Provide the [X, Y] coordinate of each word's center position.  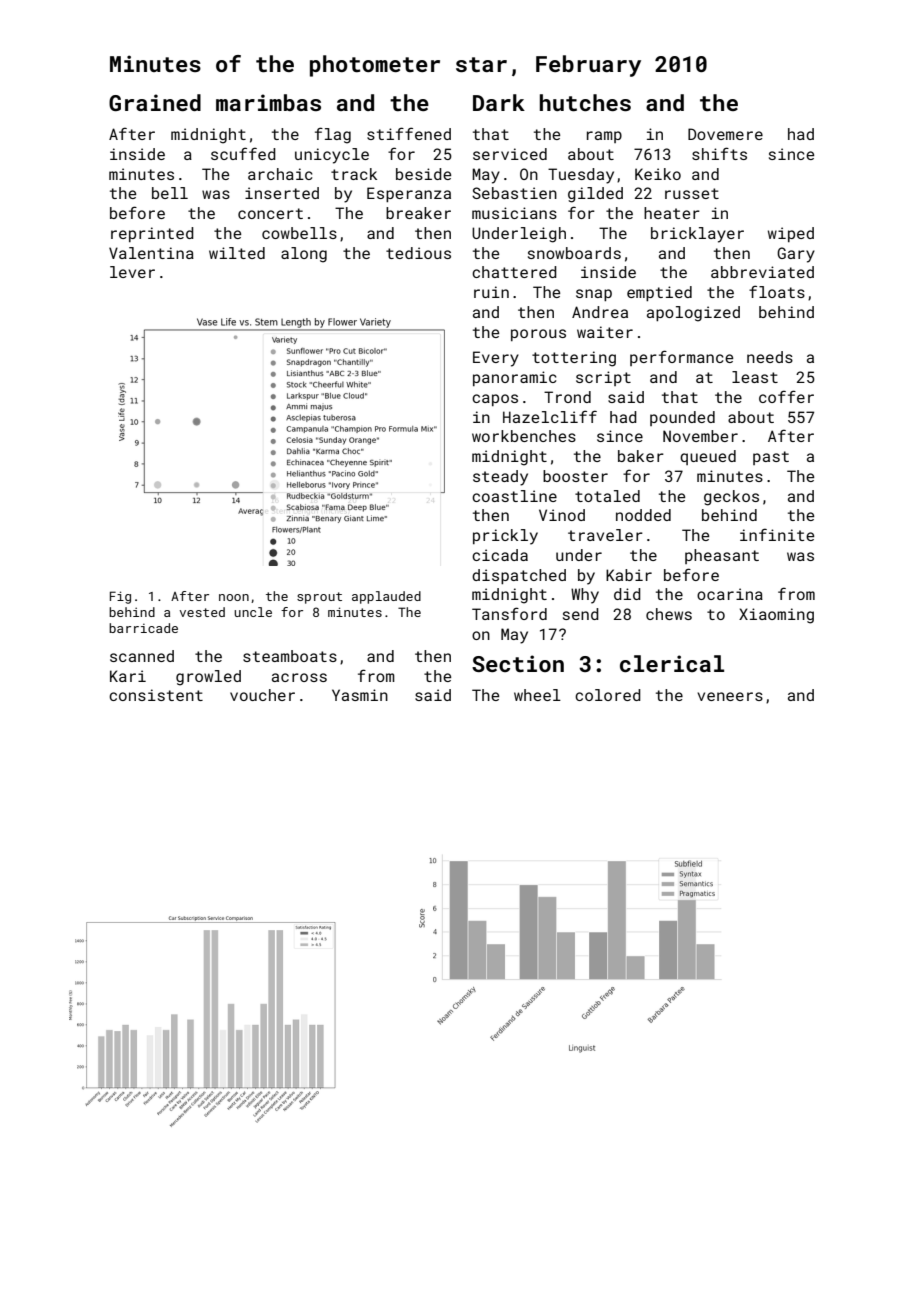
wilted [237, 253]
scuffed [243, 153]
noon [234, 597]
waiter [605, 332]
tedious [418, 253]
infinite [777, 534]
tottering [574, 359]
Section [518, 663]
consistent [156, 695]
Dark [499, 102]
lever [132, 272]
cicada [500, 555]
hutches [585, 102]
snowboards [574, 253]
